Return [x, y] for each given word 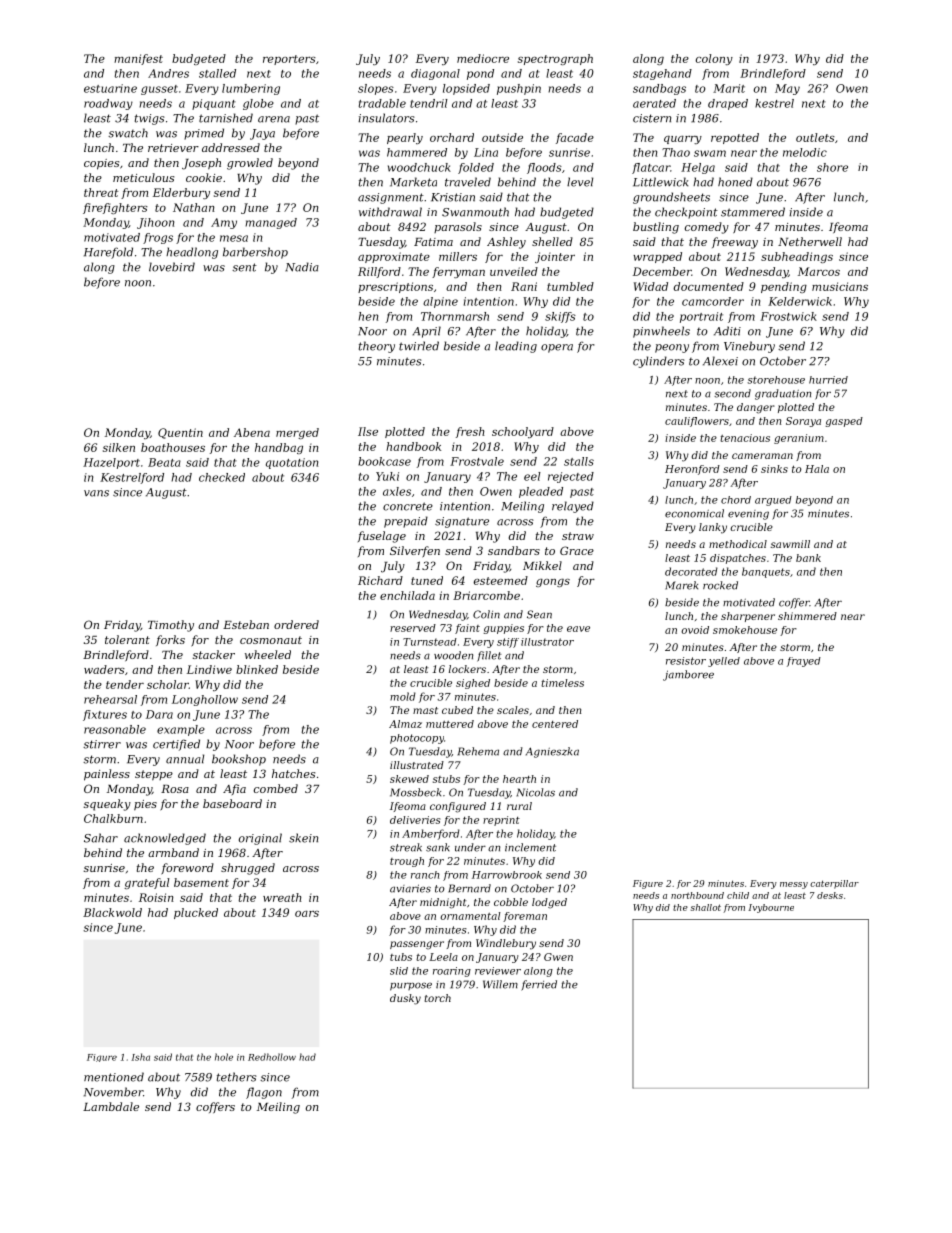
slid [399, 971]
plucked [196, 913]
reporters [289, 60]
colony [714, 59]
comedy [707, 228]
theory [377, 347]
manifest [138, 59]
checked [222, 477]
